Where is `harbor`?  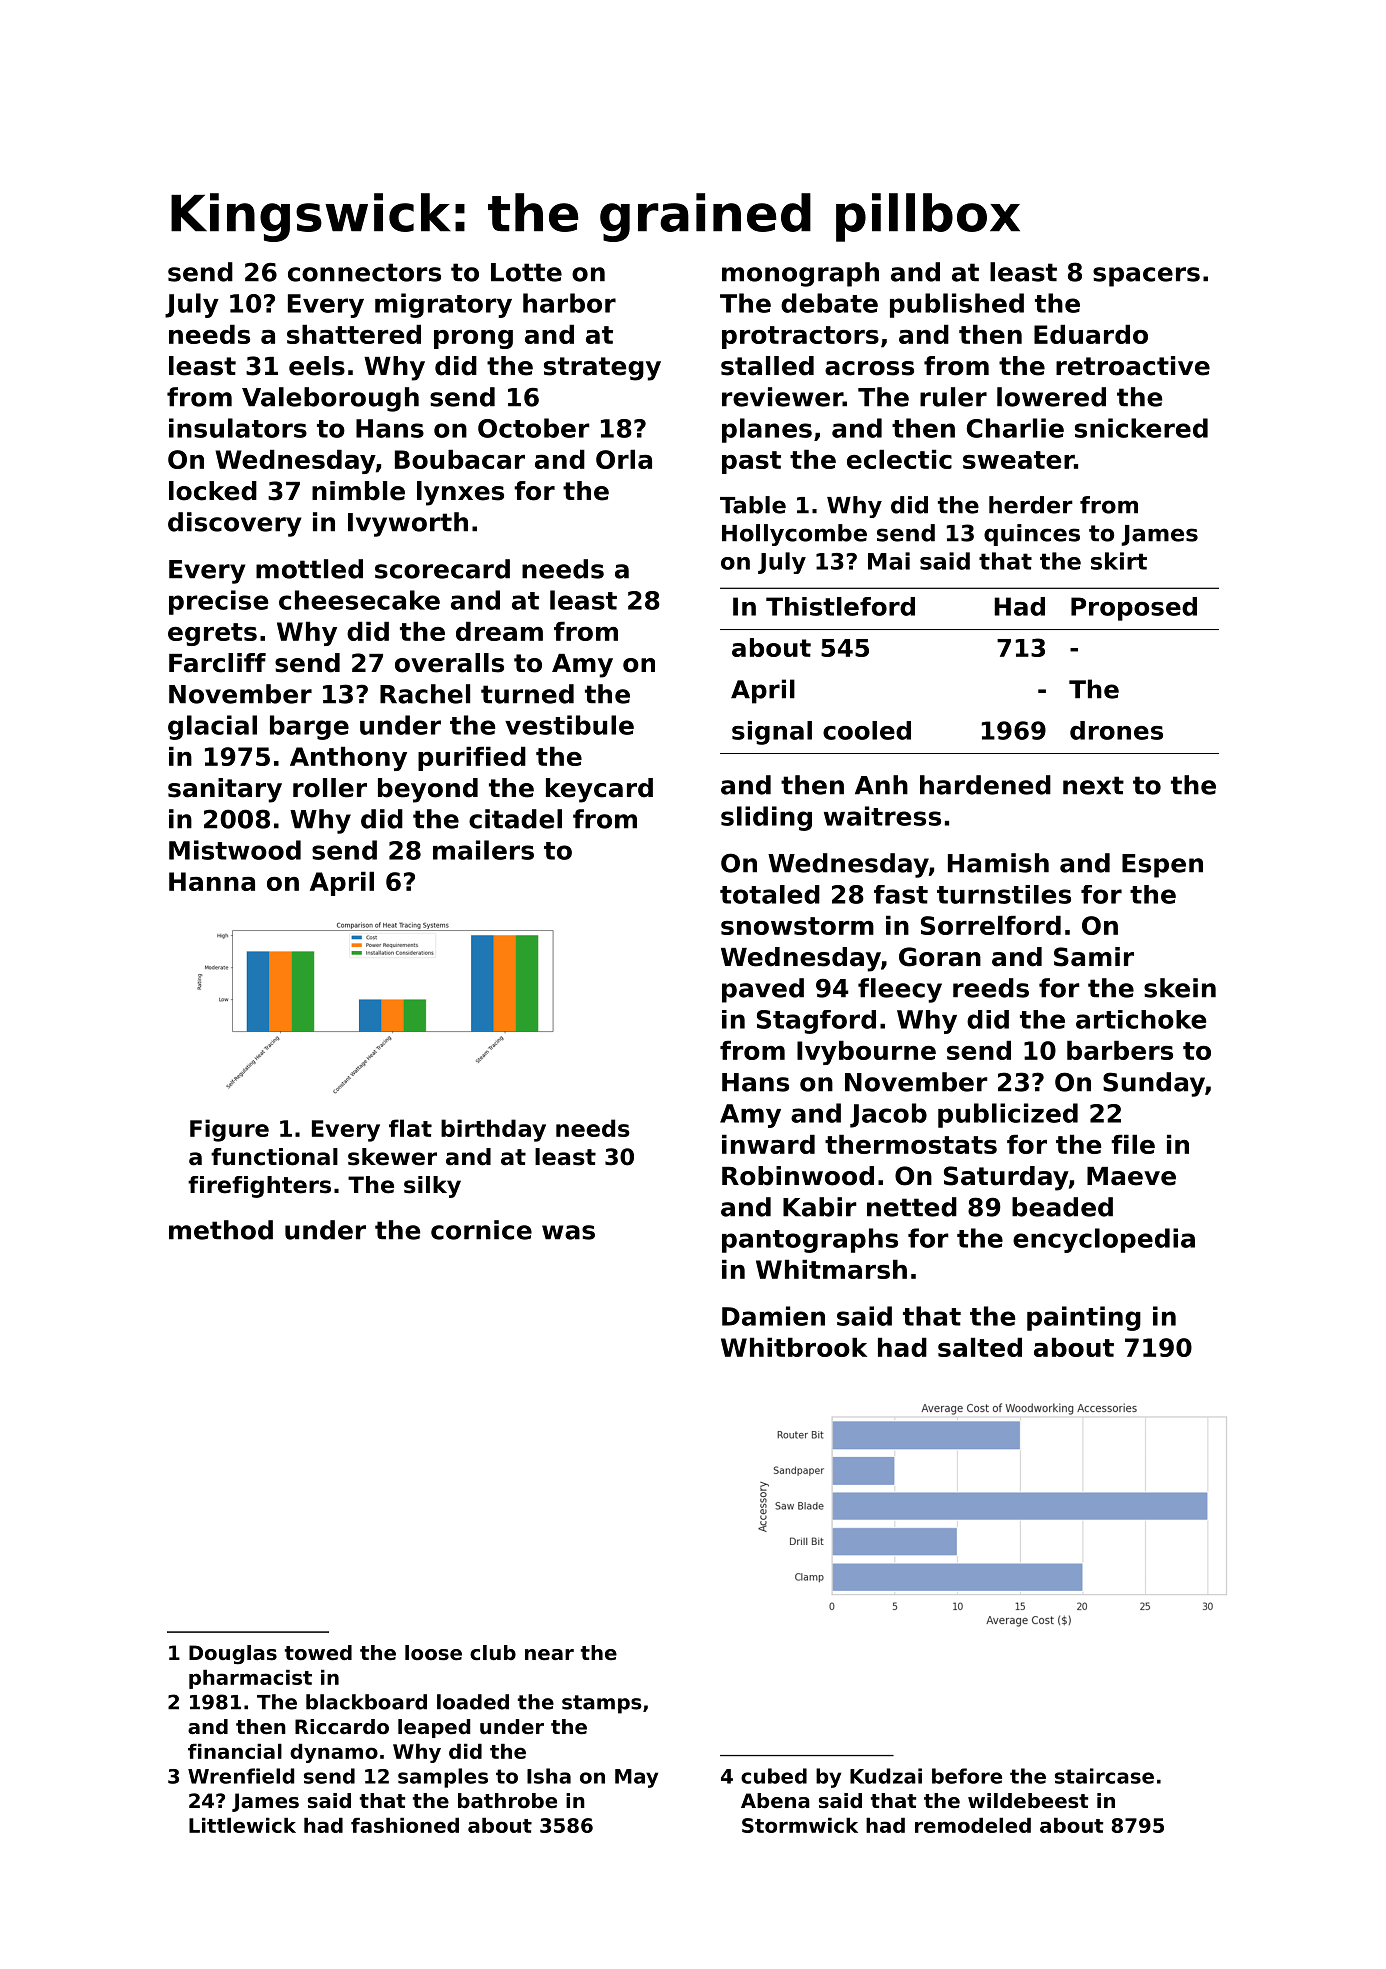 harbor is located at coordinates (569, 303).
